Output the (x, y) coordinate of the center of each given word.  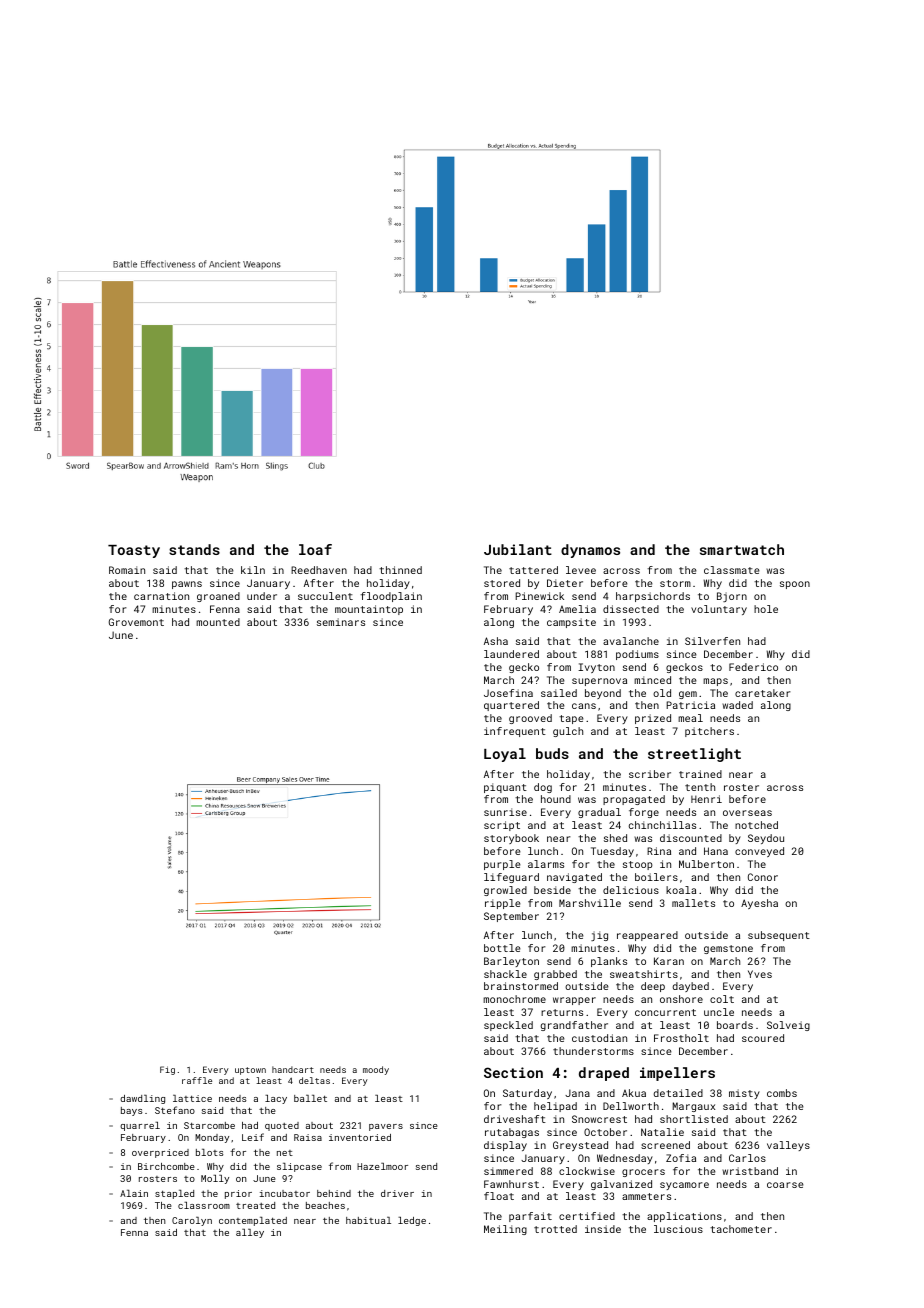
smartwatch (742, 549)
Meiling (505, 1230)
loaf (315, 549)
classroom (204, 1205)
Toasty (134, 551)
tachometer (741, 1229)
